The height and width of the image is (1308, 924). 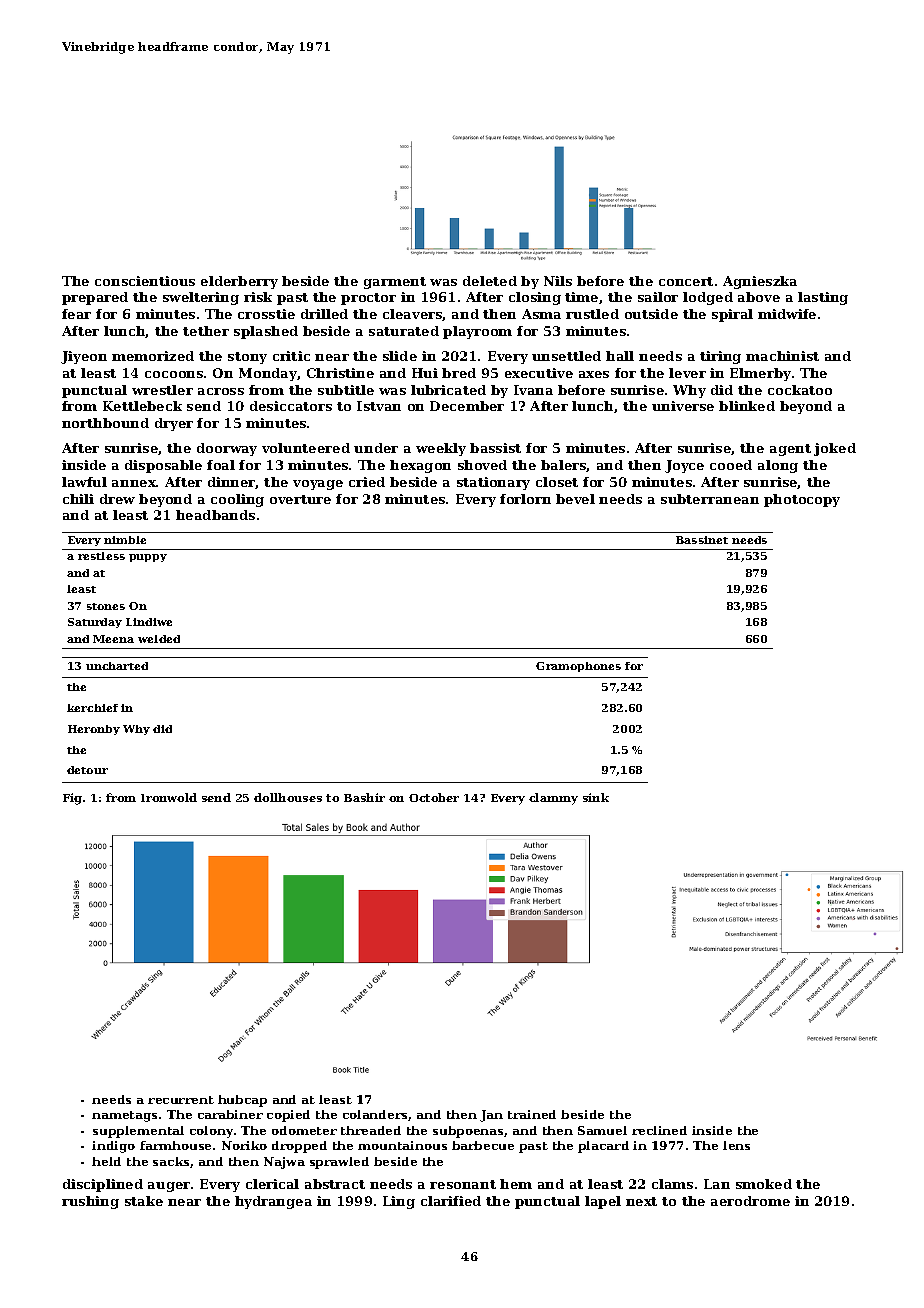 What do you see at coordinates (242, 1101) in the image?
I see `hubcap` at bounding box center [242, 1101].
